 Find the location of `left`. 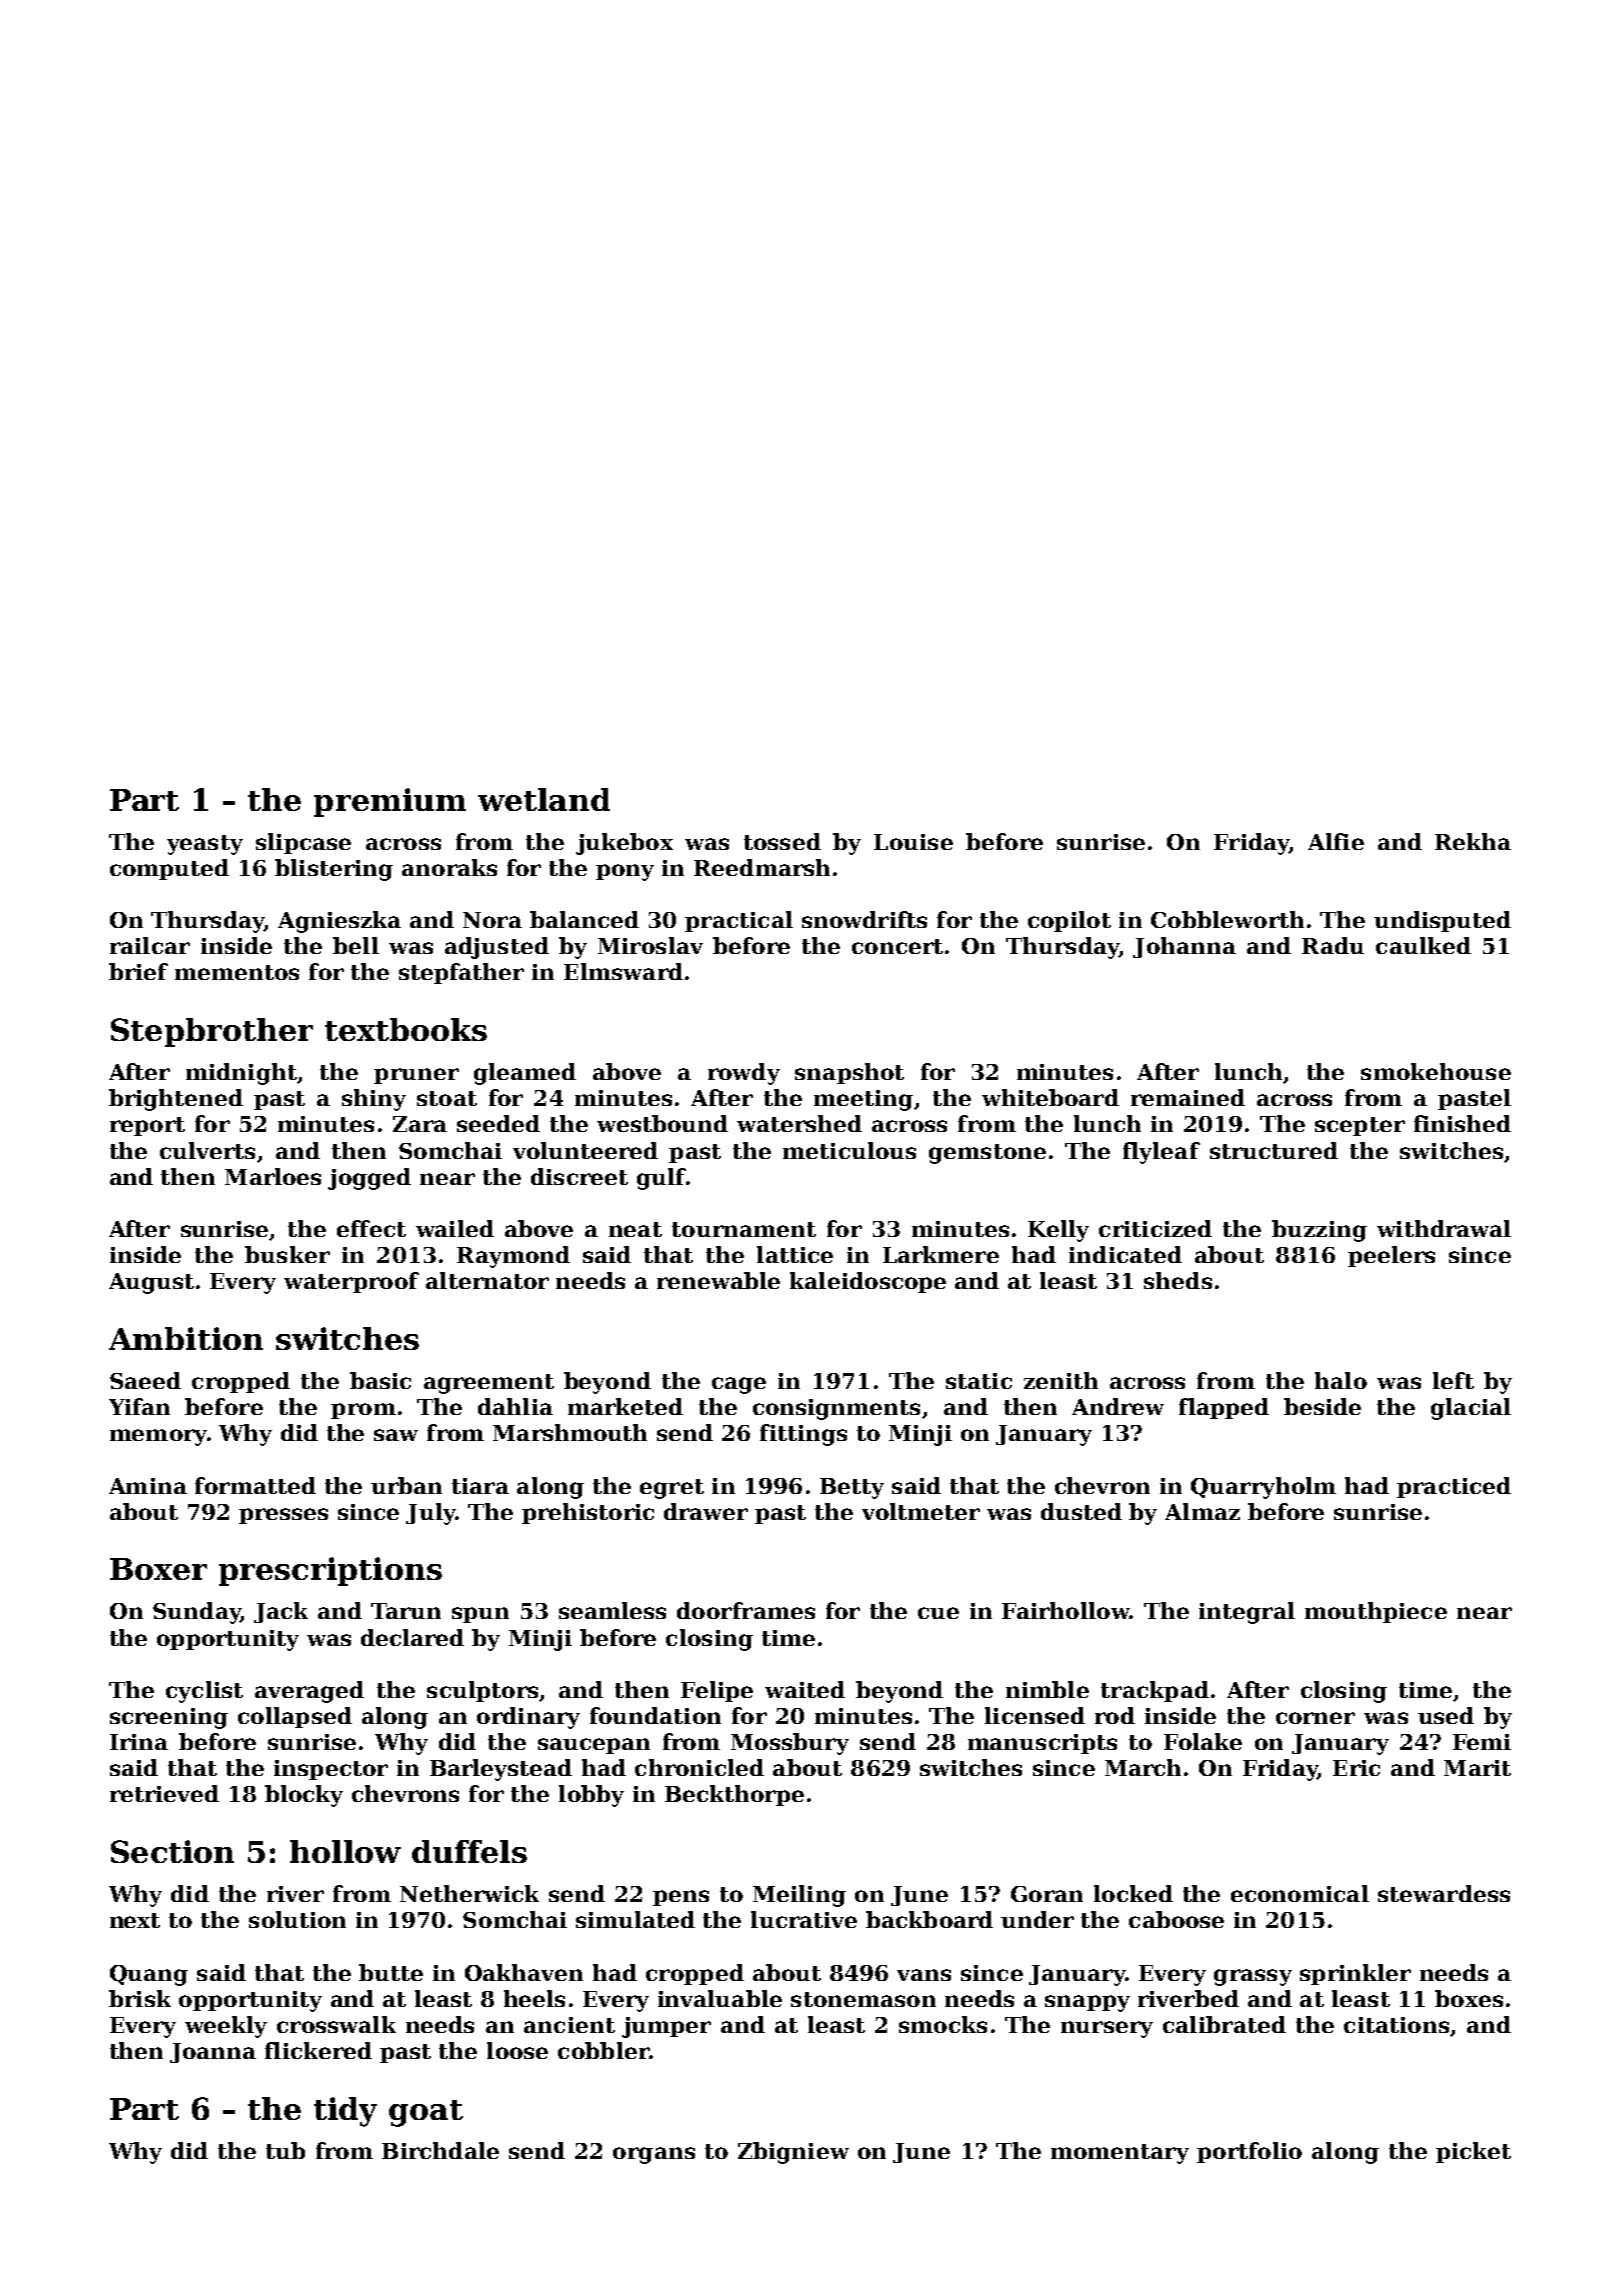

left is located at coordinates (1453, 1380).
